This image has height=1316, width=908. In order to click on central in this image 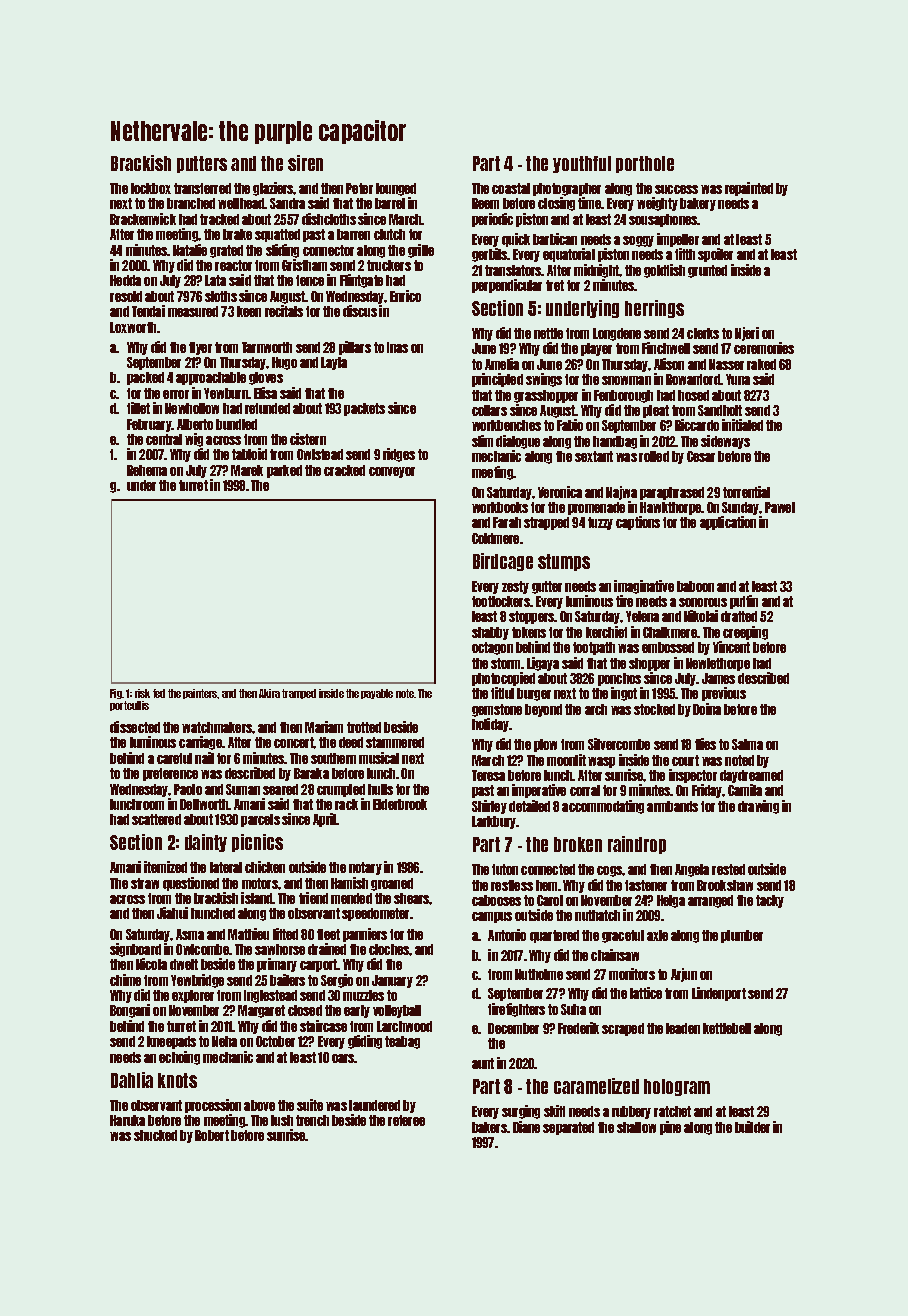, I will do `click(164, 439)`.
